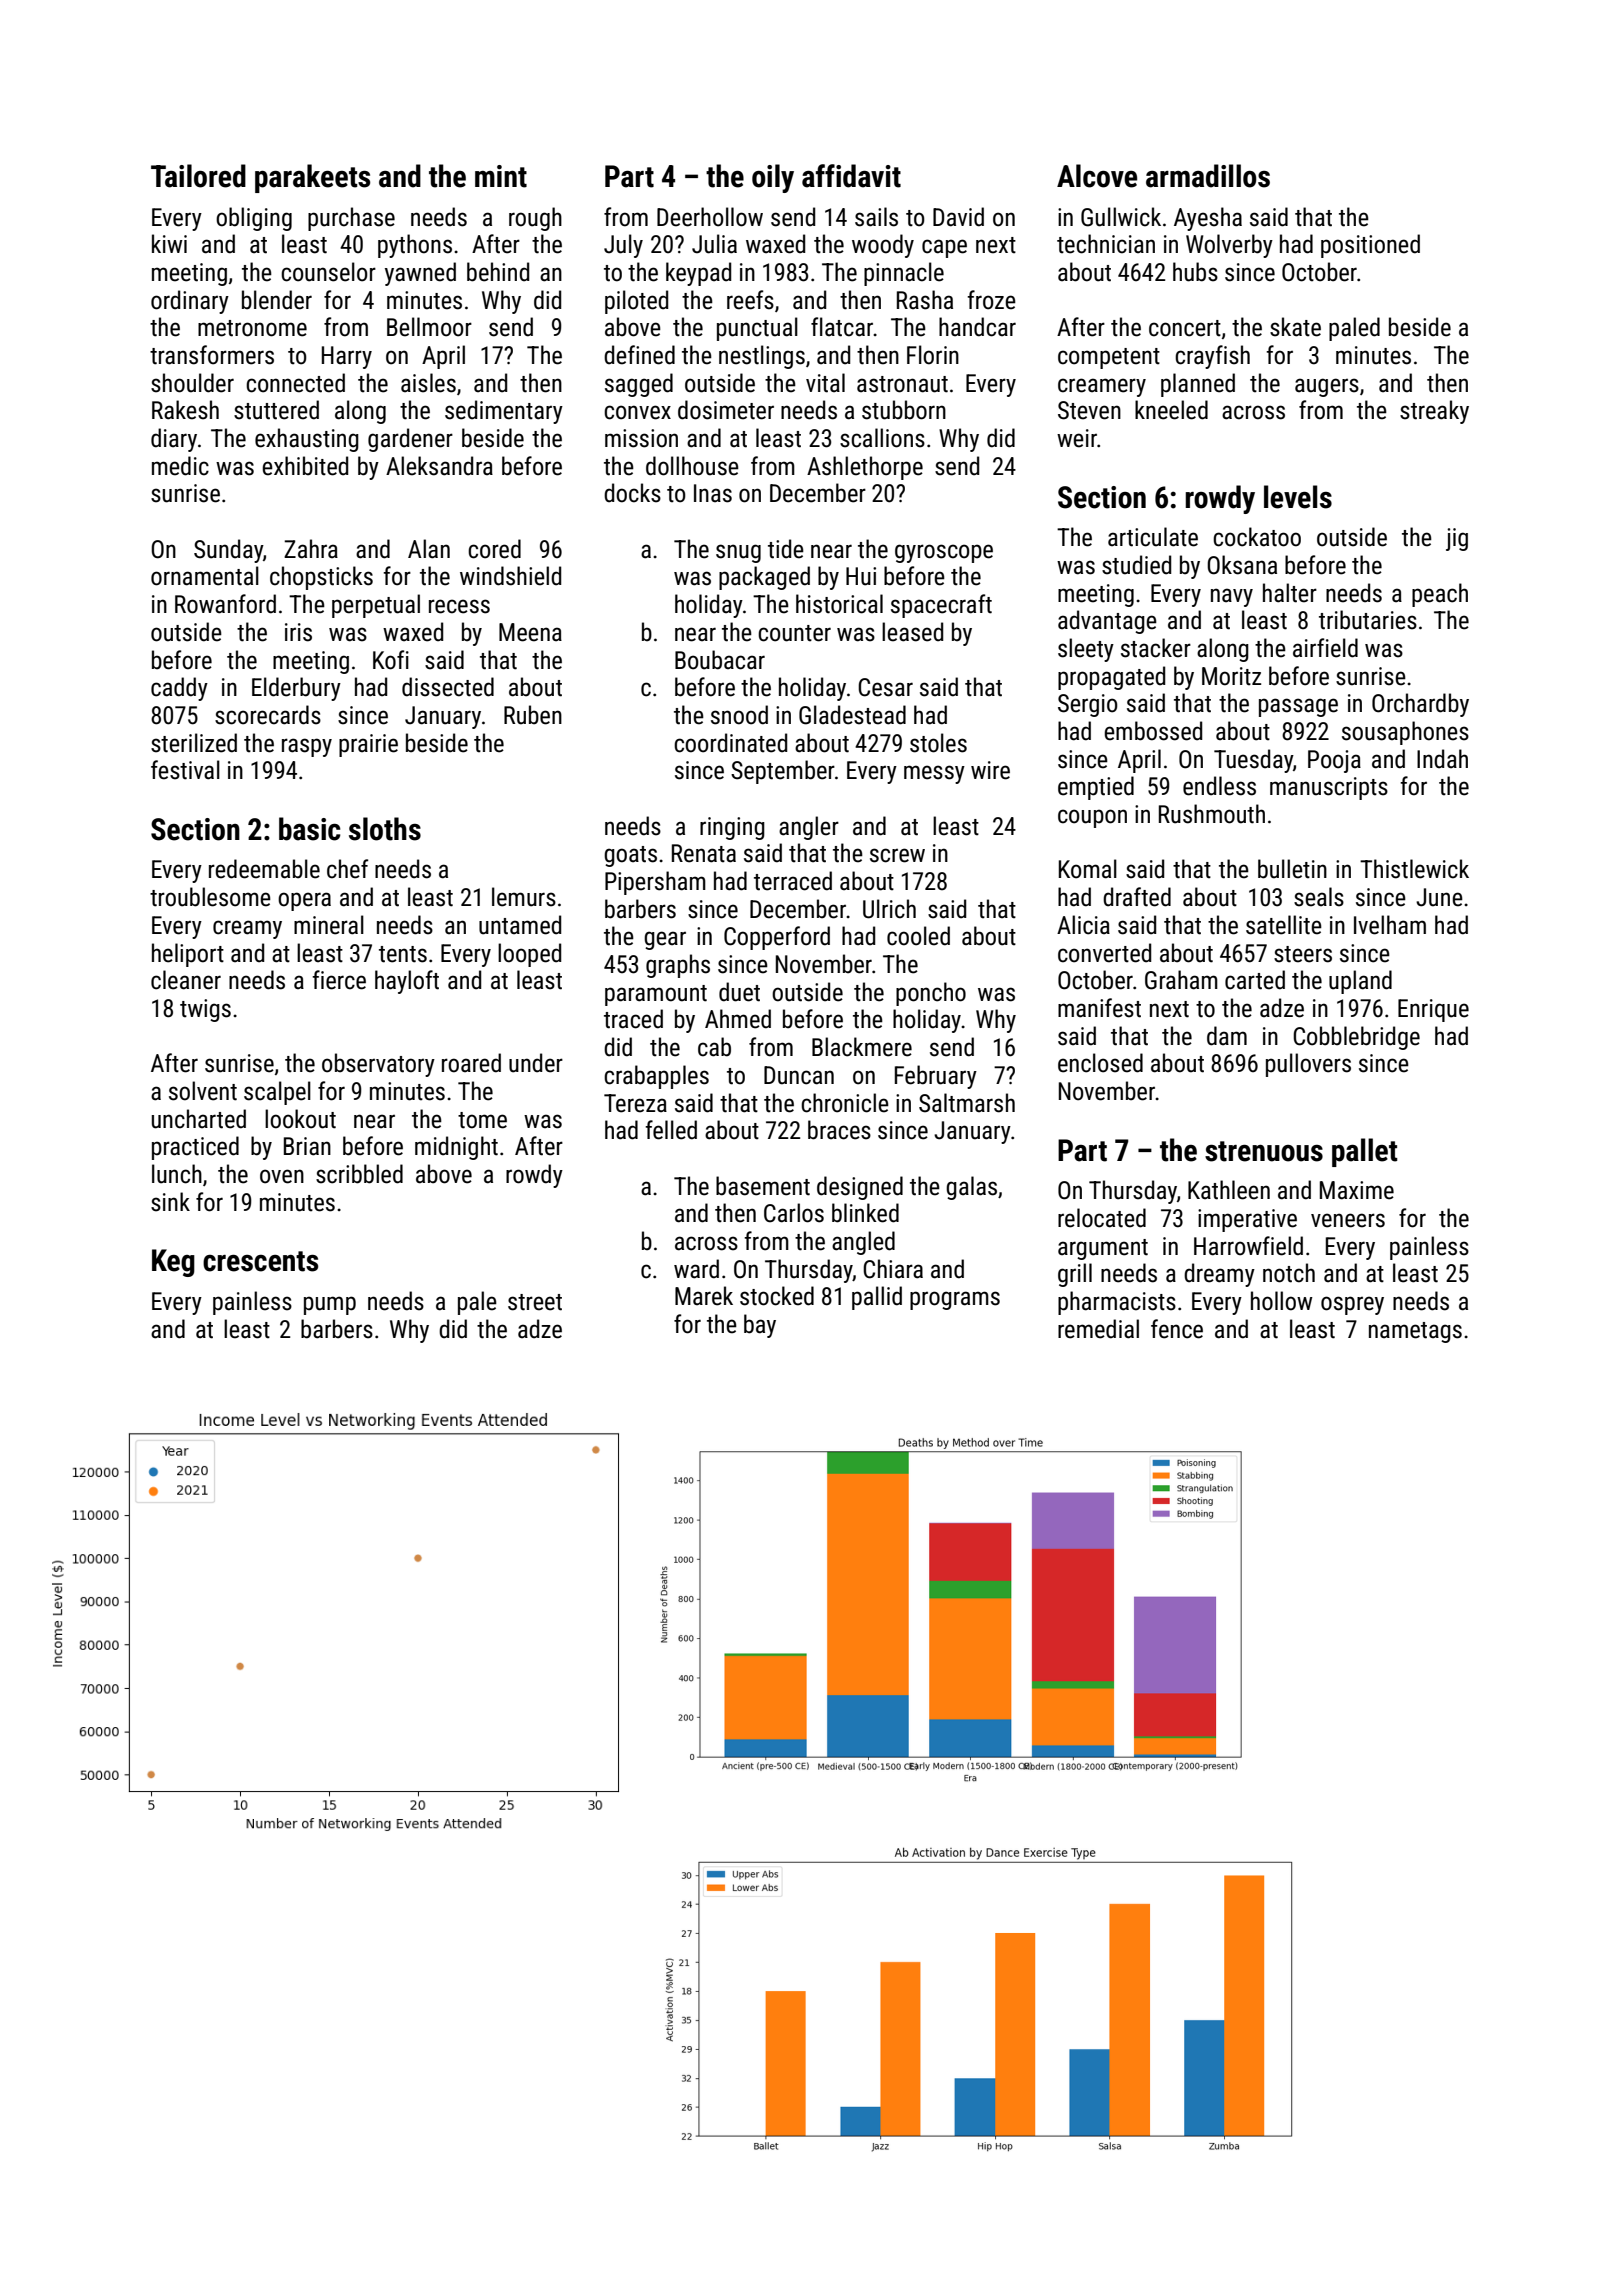 The width and height of the page is (1620, 2292). What do you see at coordinates (1208, 176) in the page?
I see `armadillos` at bounding box center [1208, 176].
